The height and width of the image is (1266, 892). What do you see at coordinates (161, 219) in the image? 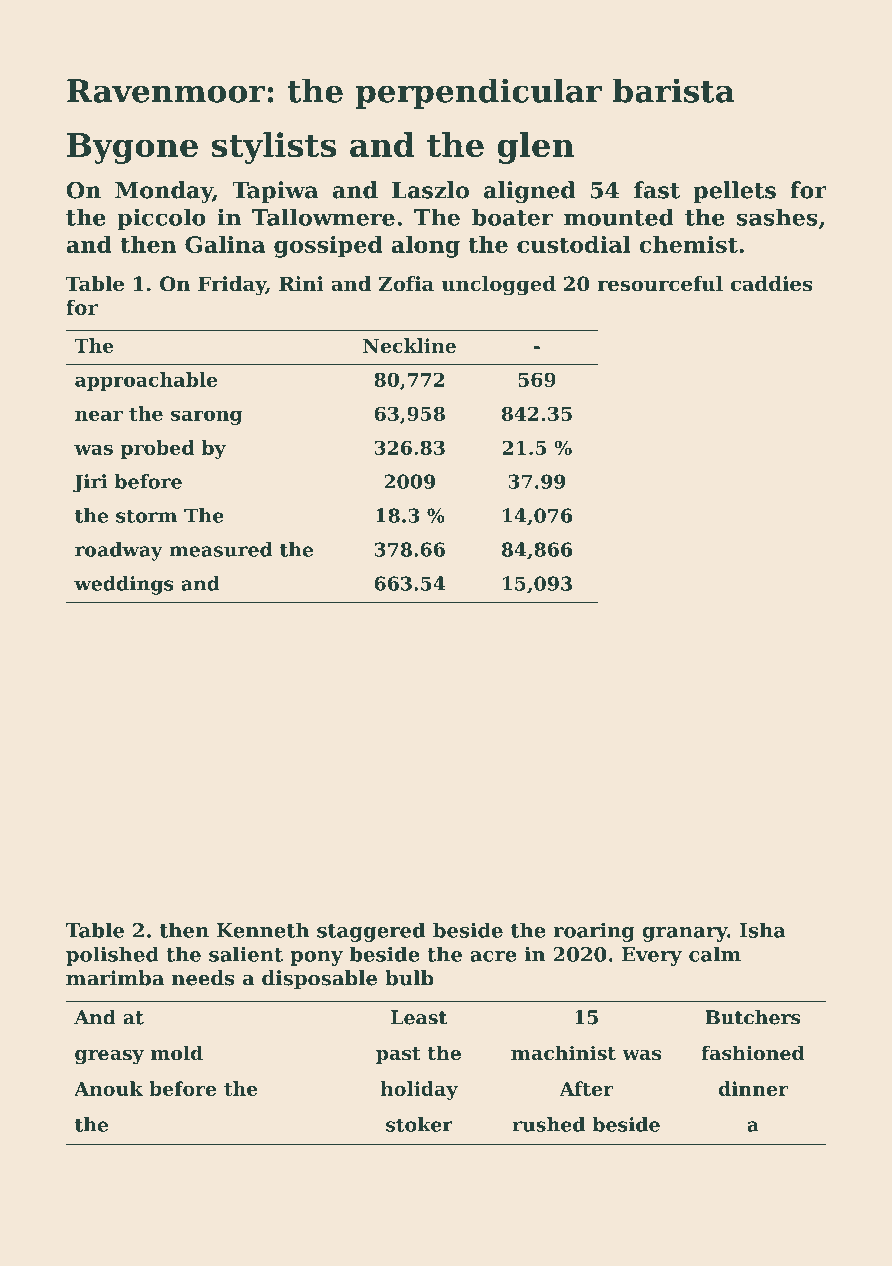
I see `piccolo` at bounding box center [161, 219].
